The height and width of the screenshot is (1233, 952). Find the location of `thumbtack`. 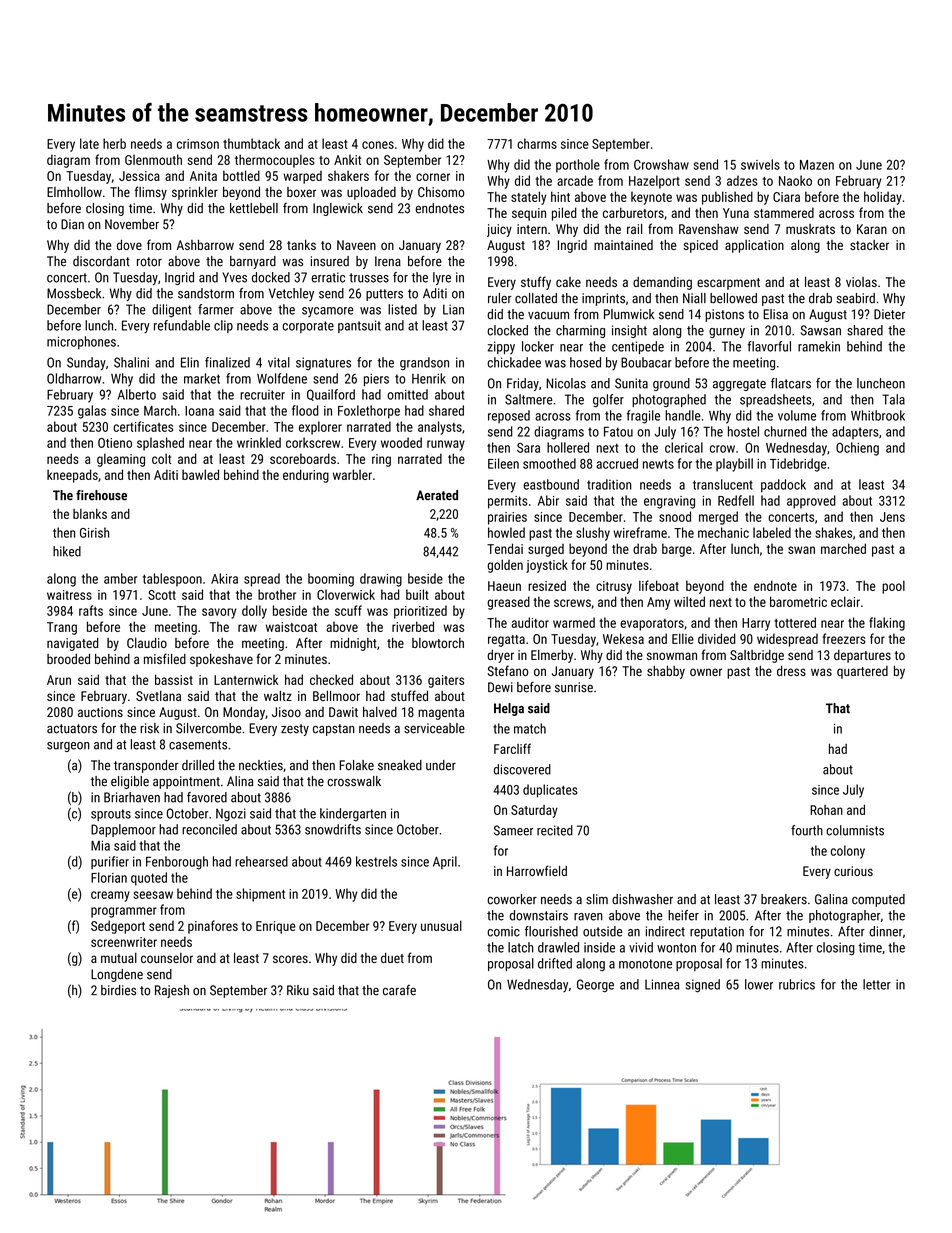

thumbtack is located at coordinates (251, 143).
